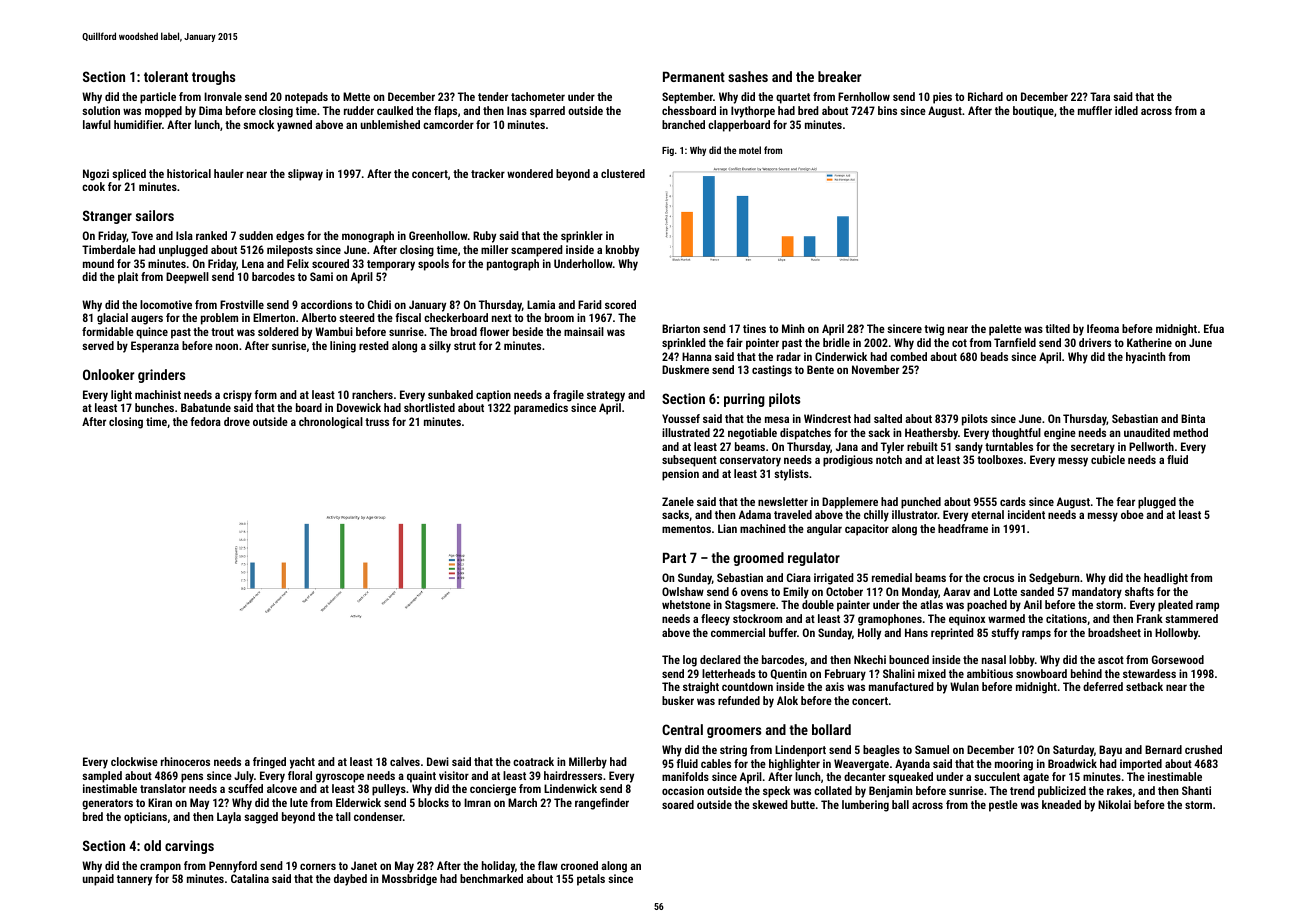  I want to click on setback, so click(1144, 686).
